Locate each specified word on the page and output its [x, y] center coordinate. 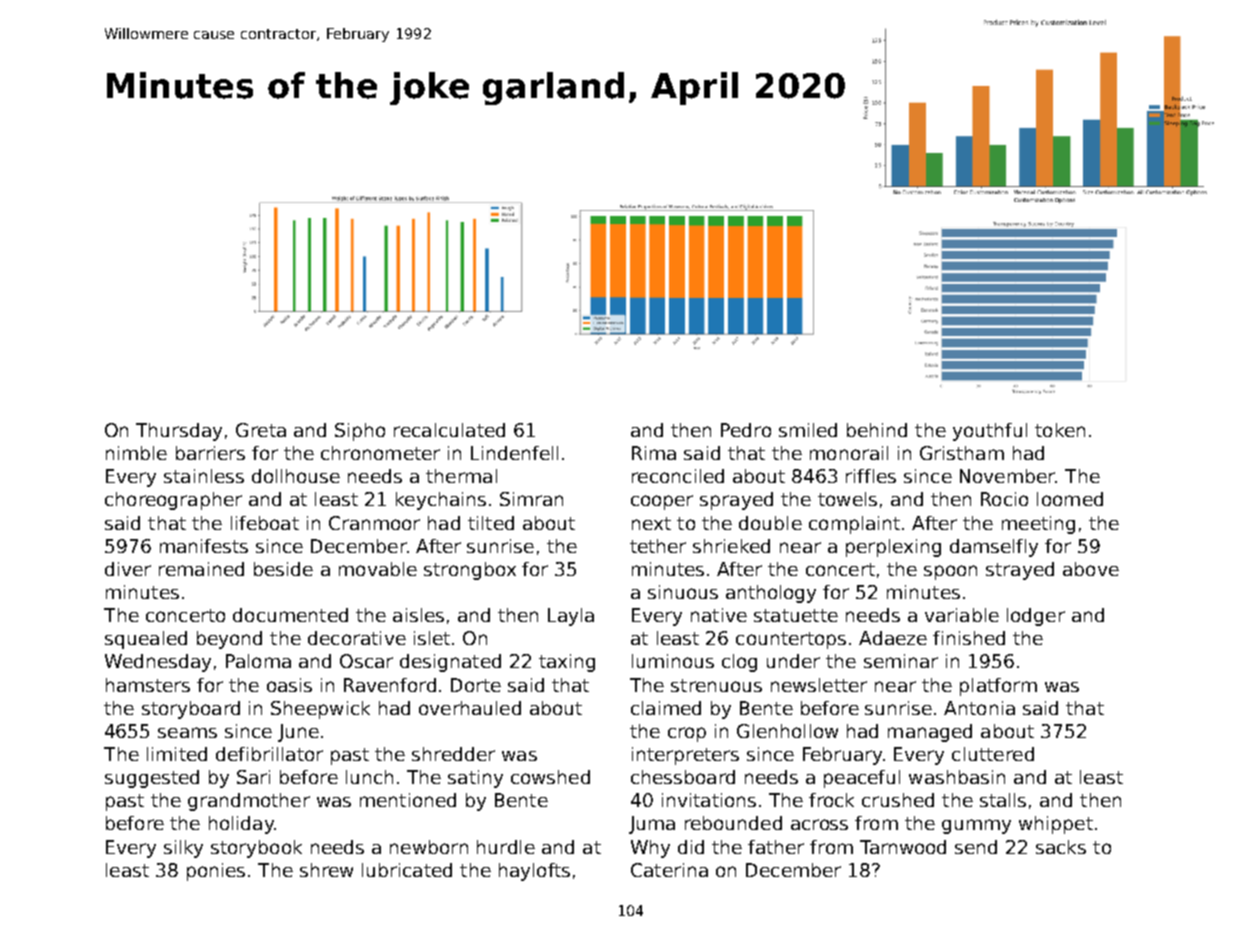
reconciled [678, 476]
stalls [1003, 800]
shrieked [731, 546]
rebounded [733, 823]
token [1060, 430]
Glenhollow [787, 731]
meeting [1038, 525]
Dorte [476, 685]
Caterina [669, 870]
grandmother [249, 802]
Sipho [360, 432]
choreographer [173, 501]
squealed [146, 640]
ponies [216, 872]
